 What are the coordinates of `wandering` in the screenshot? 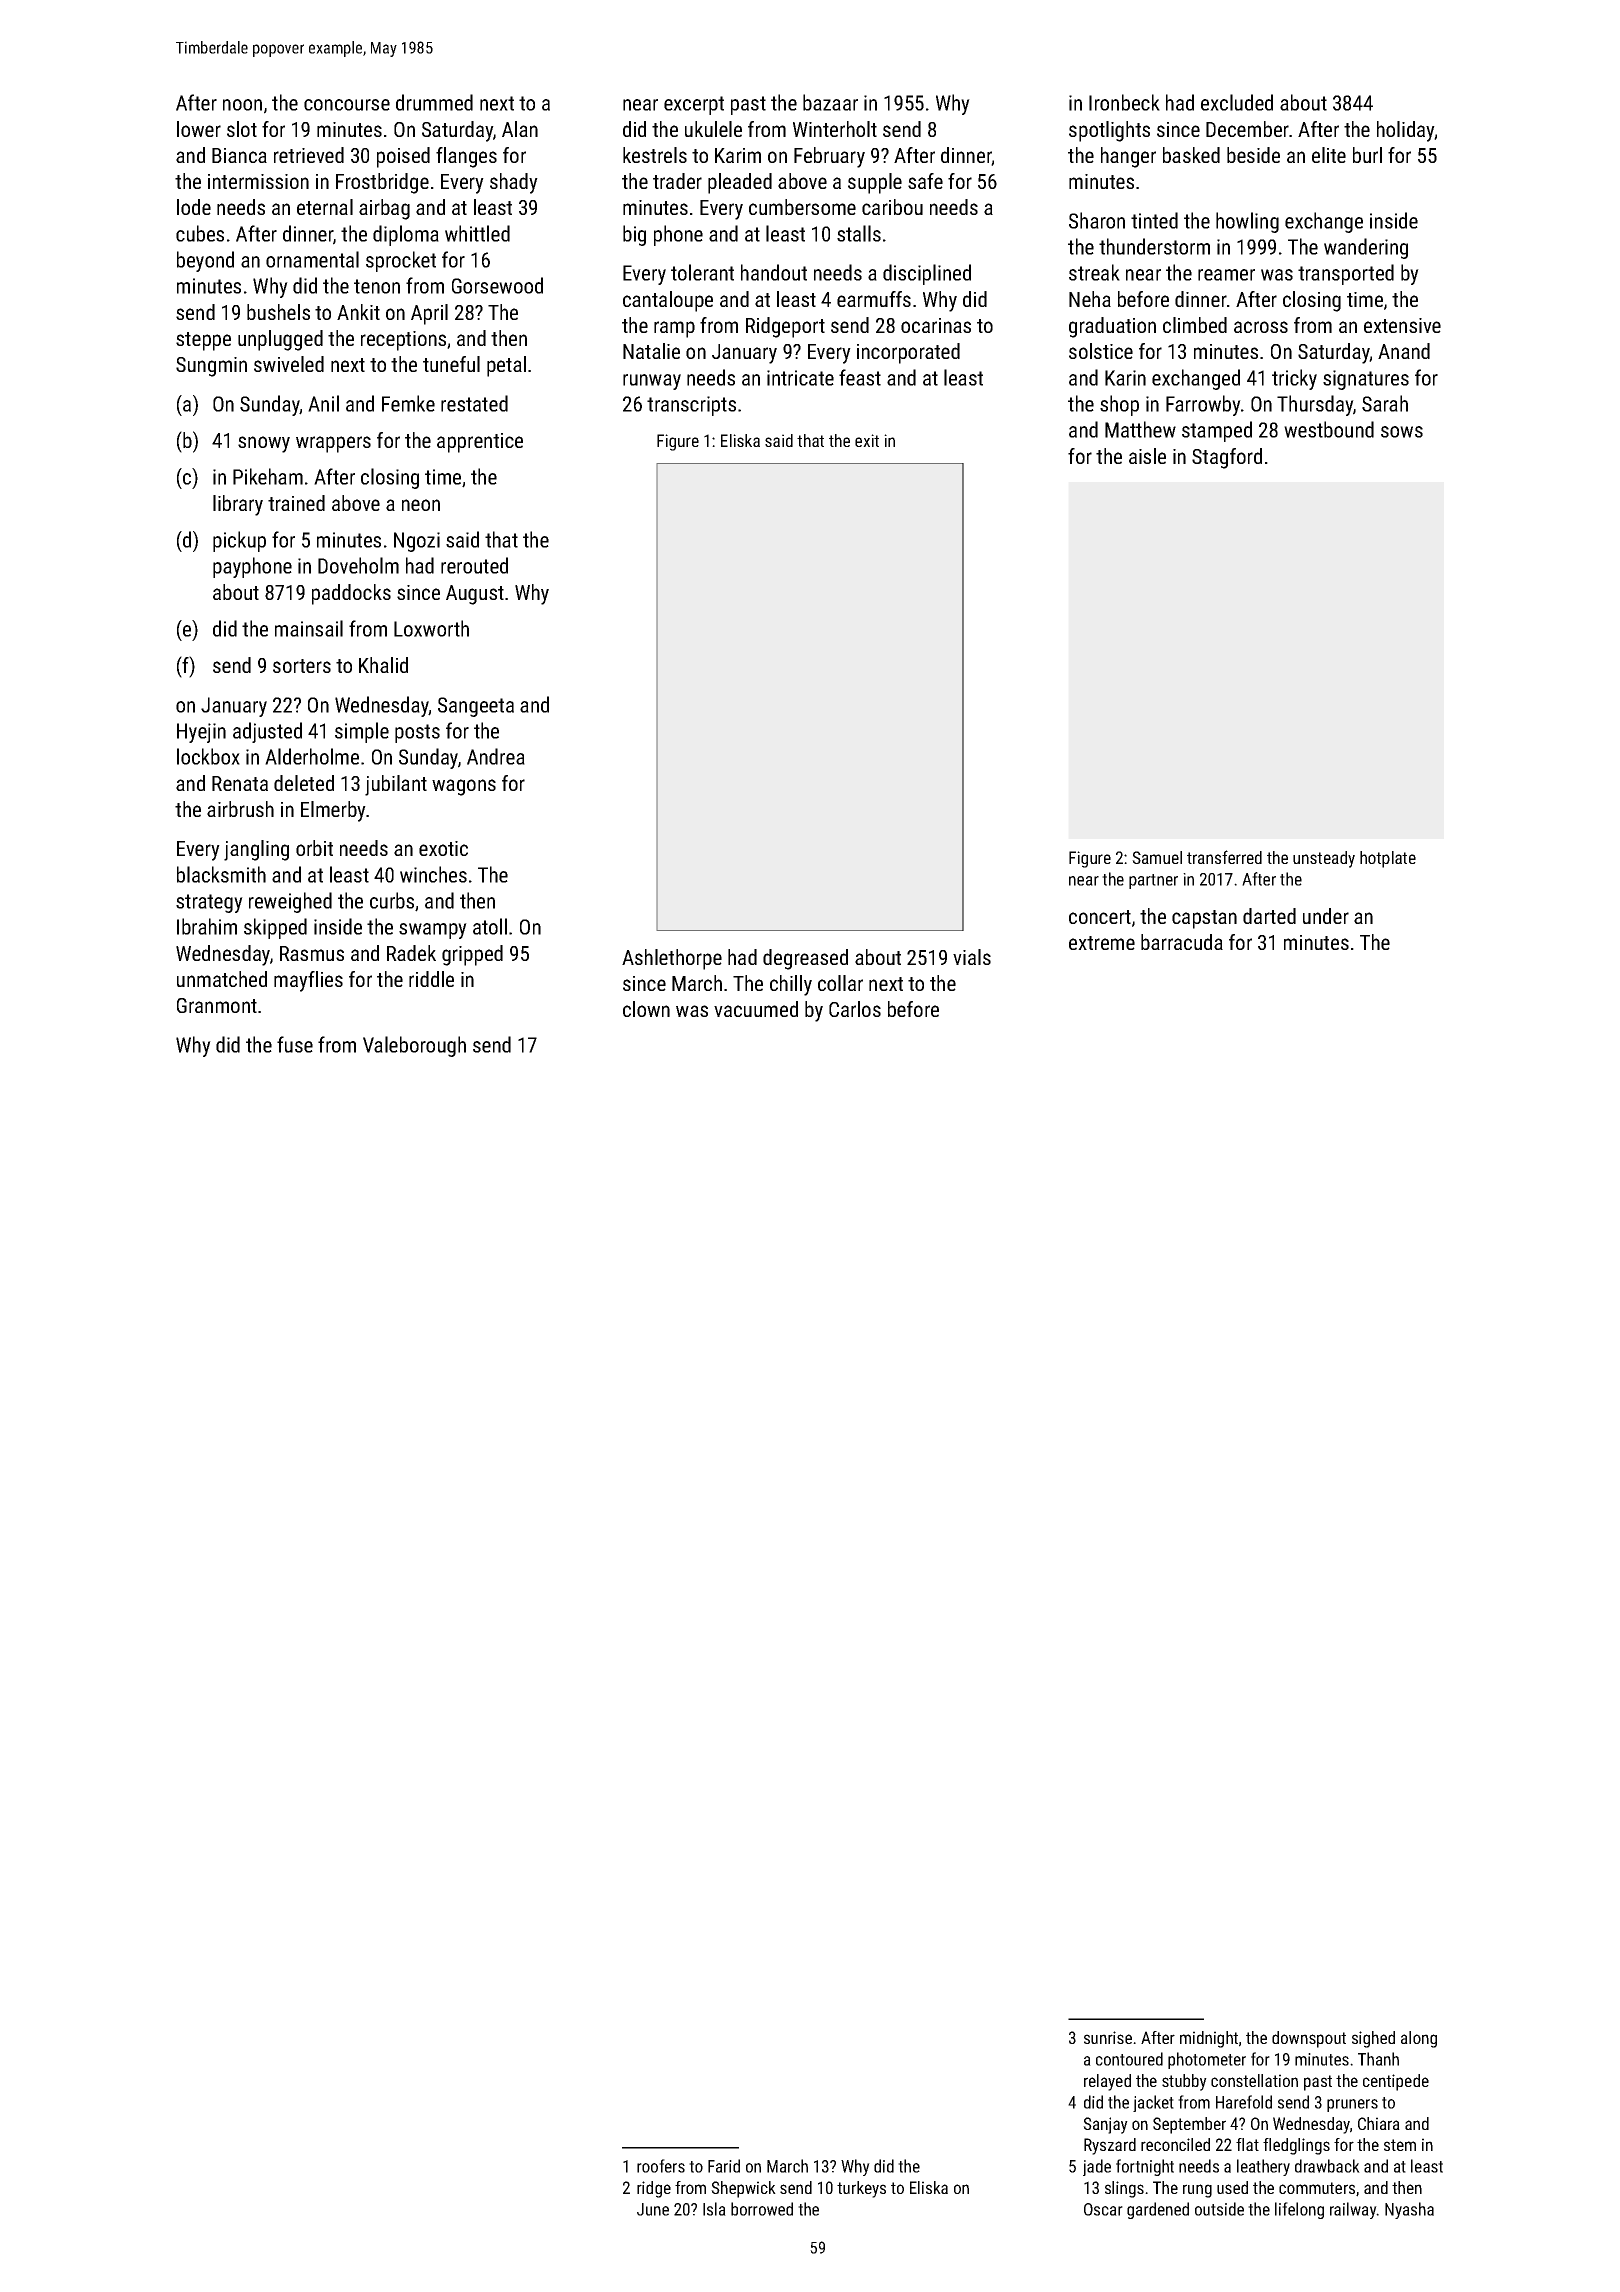 It's located at (1366, 248).
